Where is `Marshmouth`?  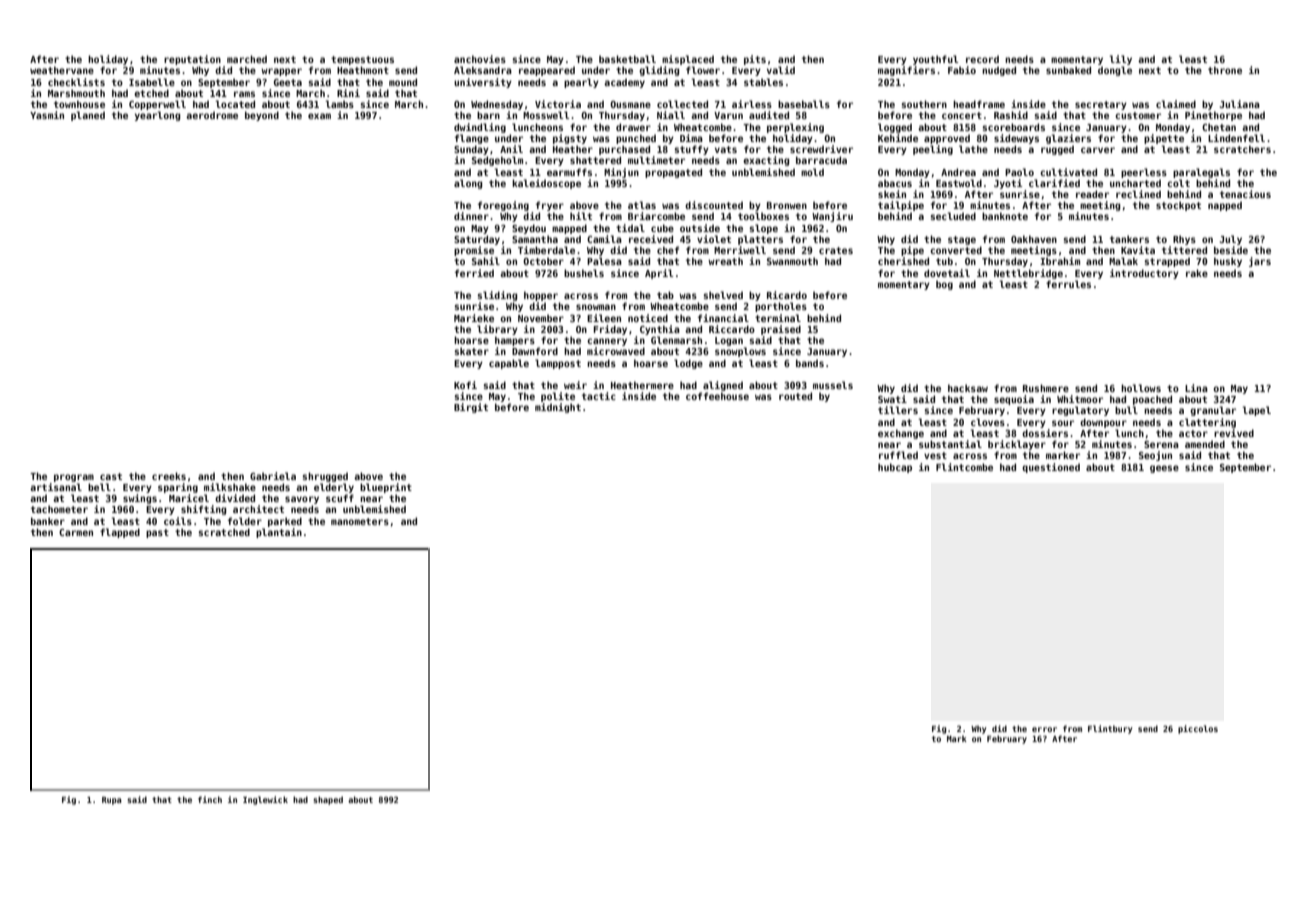
Marshmouth is located at coordinates (76, 93).
